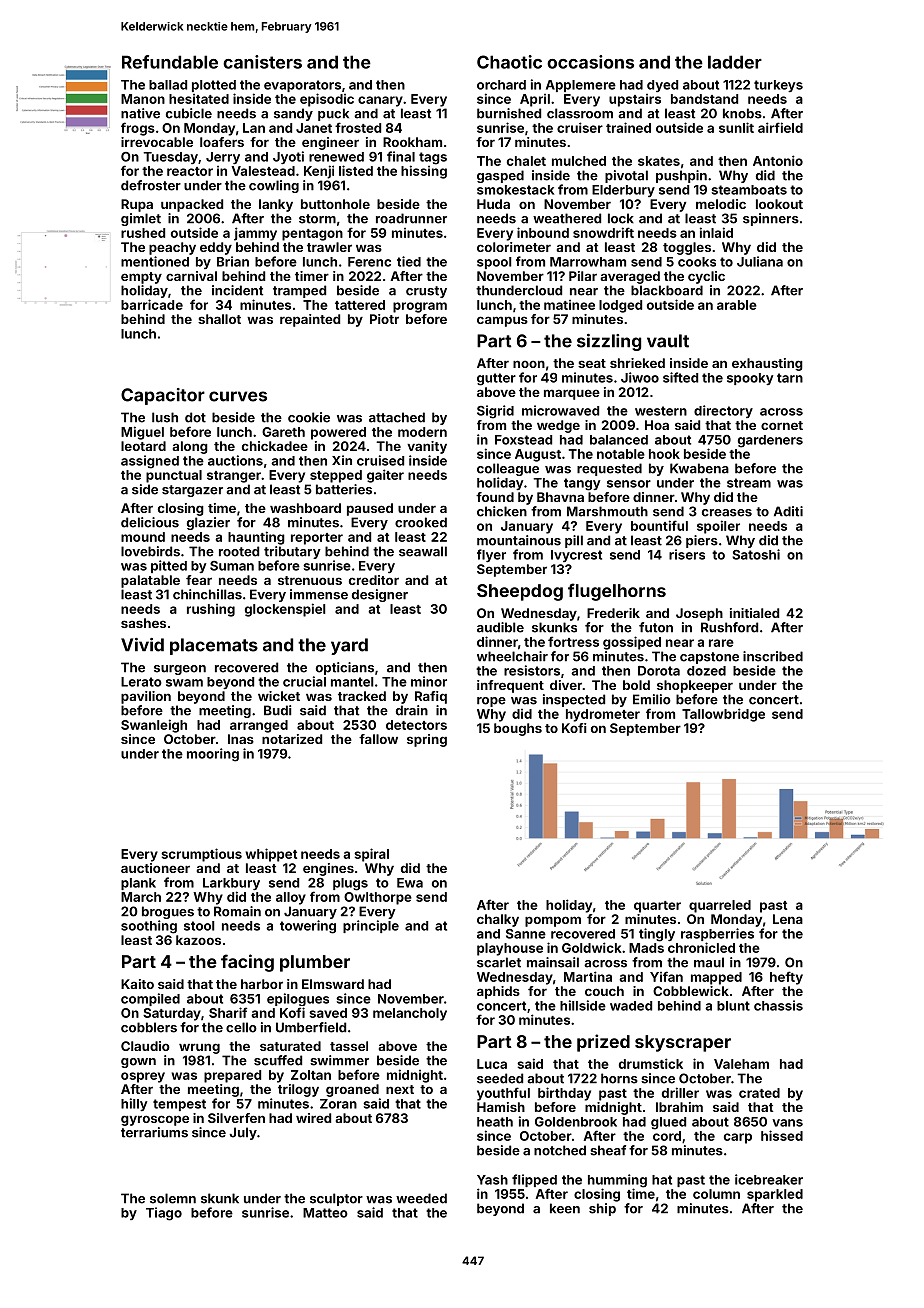 This screenshot has width=924, height=1308. Describe the element at coordinates (560, 497) in the screenshot. I see `Bhavna` at that location.
